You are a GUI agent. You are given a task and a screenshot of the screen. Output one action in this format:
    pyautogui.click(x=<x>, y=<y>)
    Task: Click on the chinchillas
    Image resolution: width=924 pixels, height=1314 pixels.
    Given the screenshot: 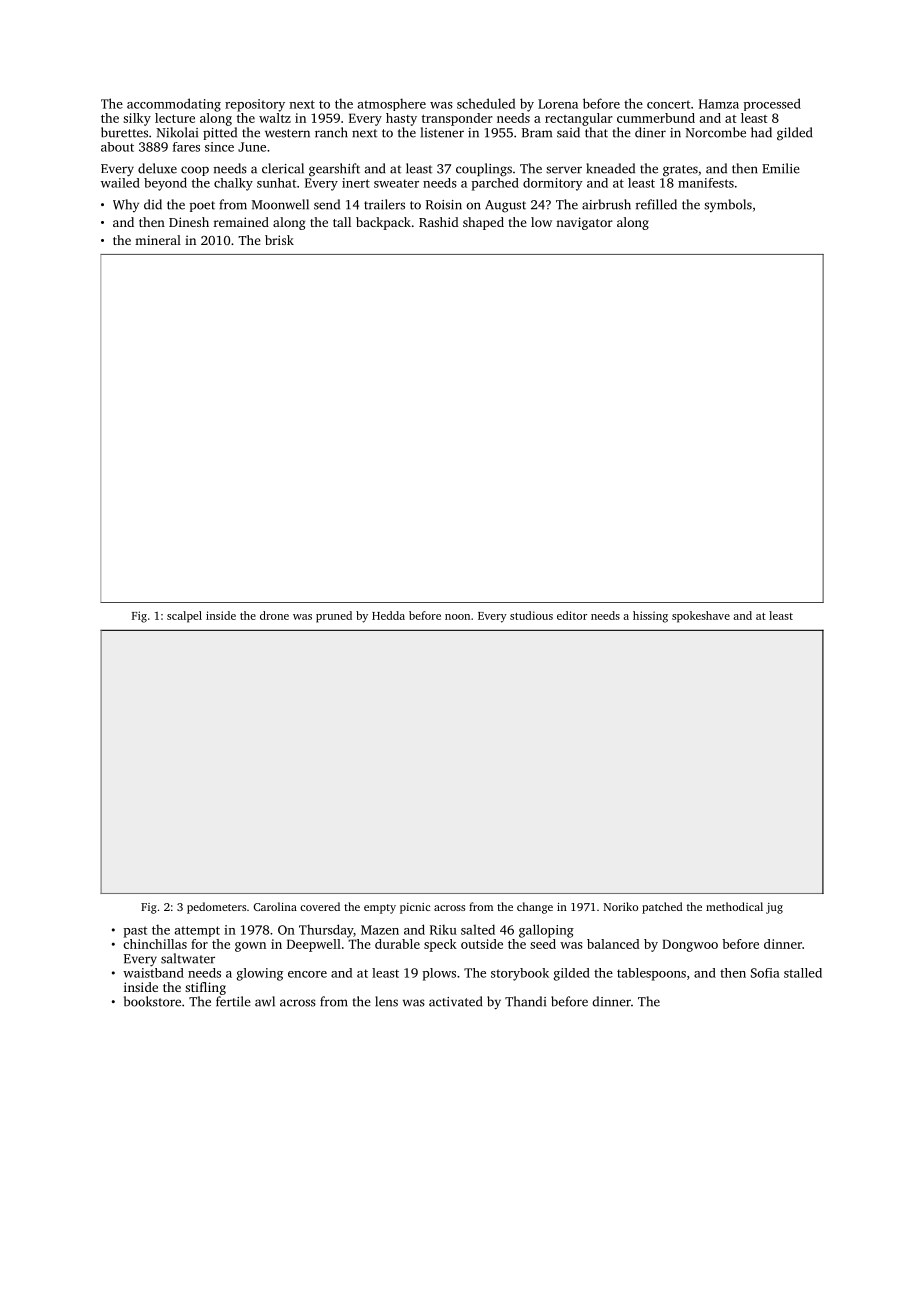 What is the action you would take?
    pyautogui.click(x=155, y=944)
